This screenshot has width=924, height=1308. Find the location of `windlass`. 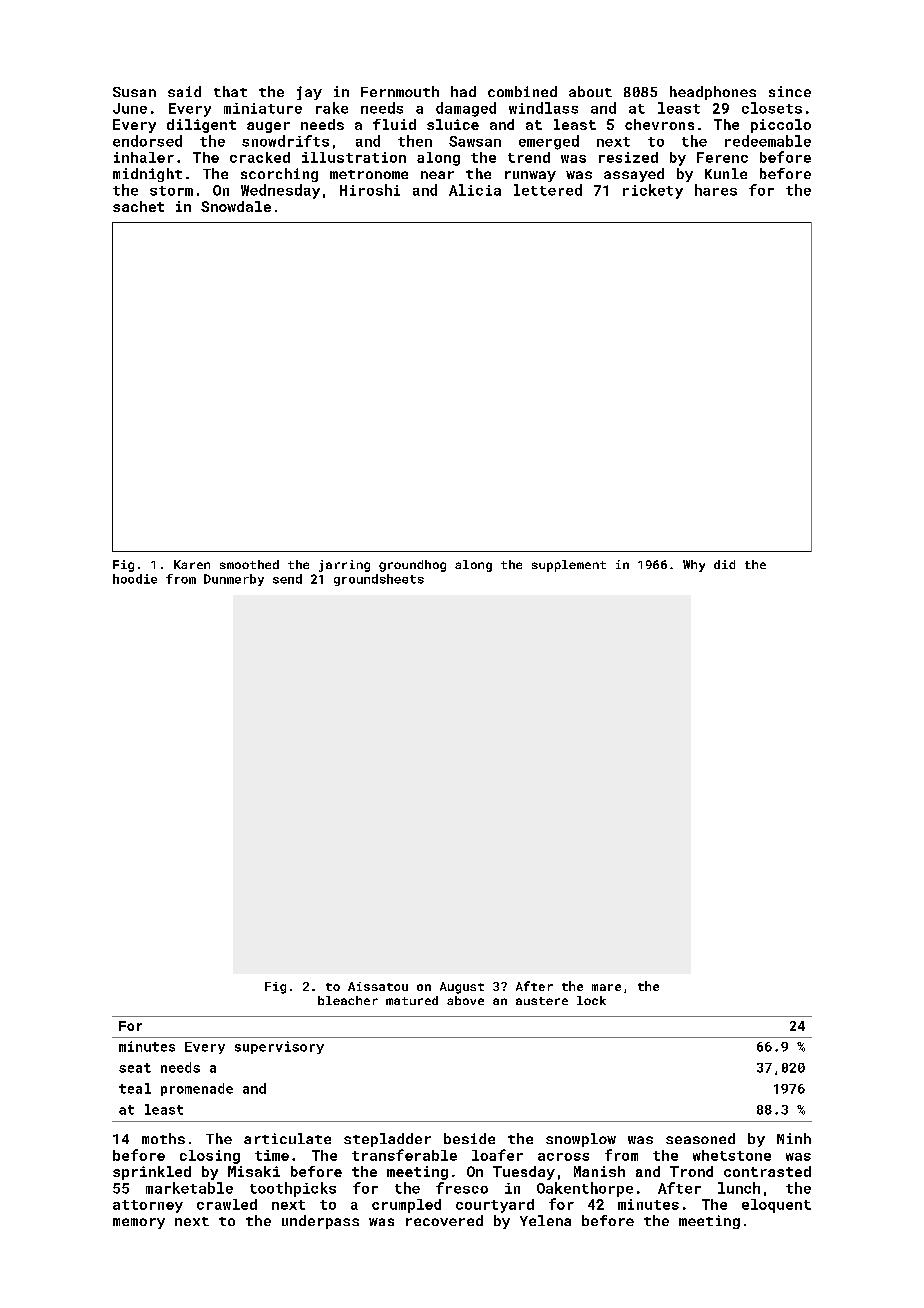

windlass is located at coordinates (543, 108).
